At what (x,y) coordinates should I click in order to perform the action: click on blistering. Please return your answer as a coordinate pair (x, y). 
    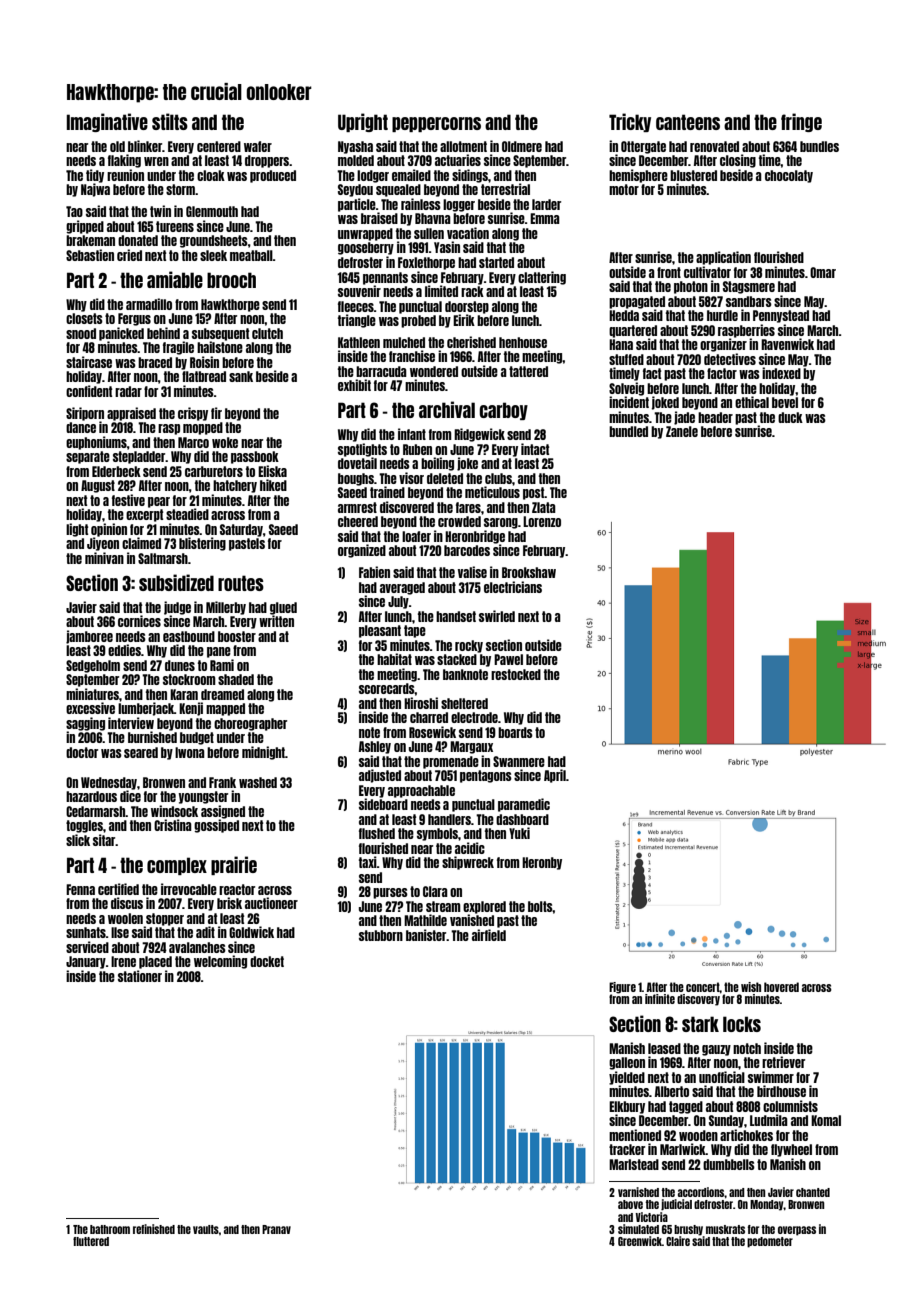
    Looking at the image, I should click on (202, 544).
